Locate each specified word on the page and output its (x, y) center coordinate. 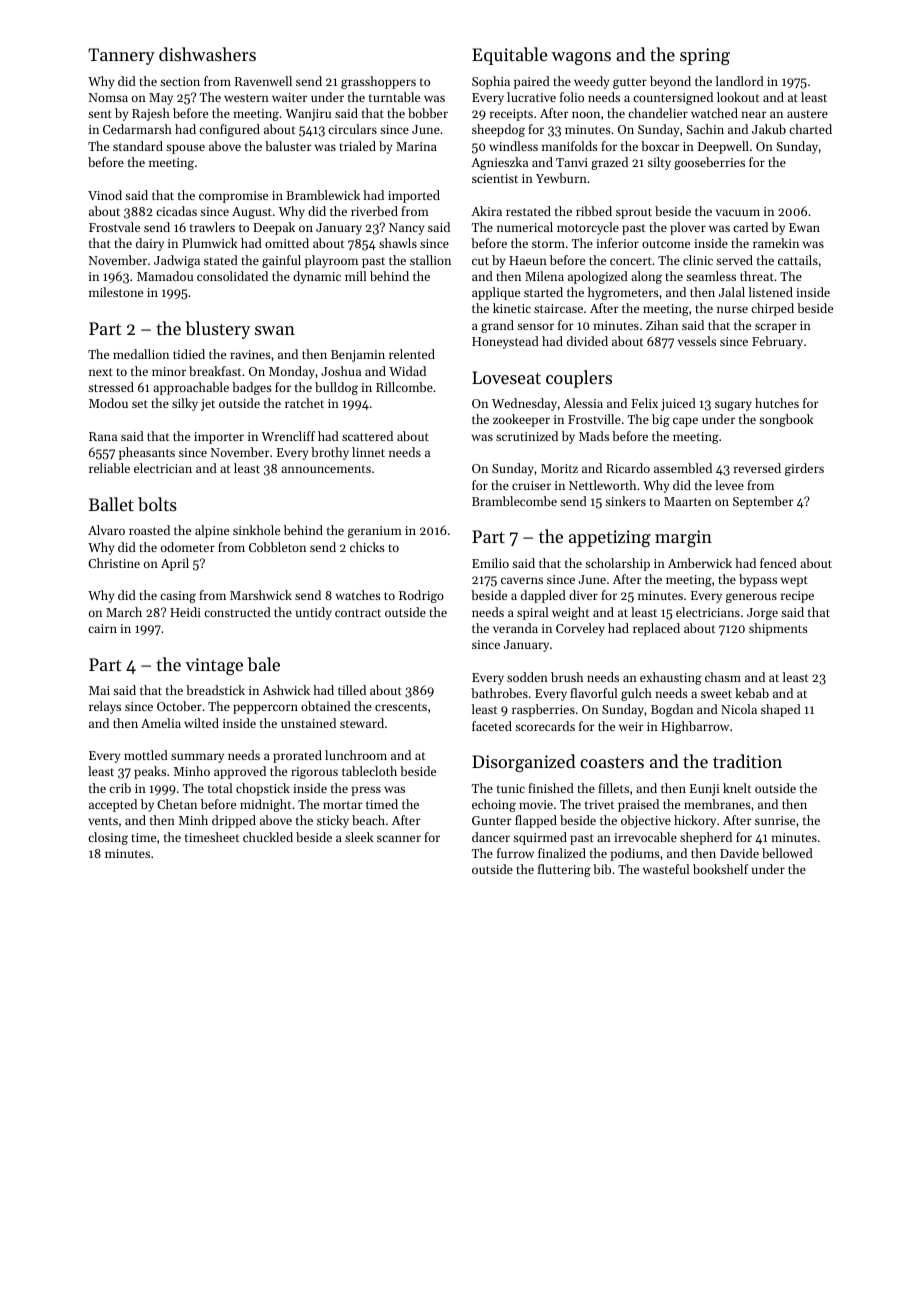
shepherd (706, 838)
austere (807, 114)
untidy (314, 613)
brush (567, 677)
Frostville (594, 419)
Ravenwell (263, 81)
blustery (217, 330)
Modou (108, 403)
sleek (359, 837)
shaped (781, 710)
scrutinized (527, 436)
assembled (683, 468)
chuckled (268, 837)
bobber (428, 113)
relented (412, 354)
